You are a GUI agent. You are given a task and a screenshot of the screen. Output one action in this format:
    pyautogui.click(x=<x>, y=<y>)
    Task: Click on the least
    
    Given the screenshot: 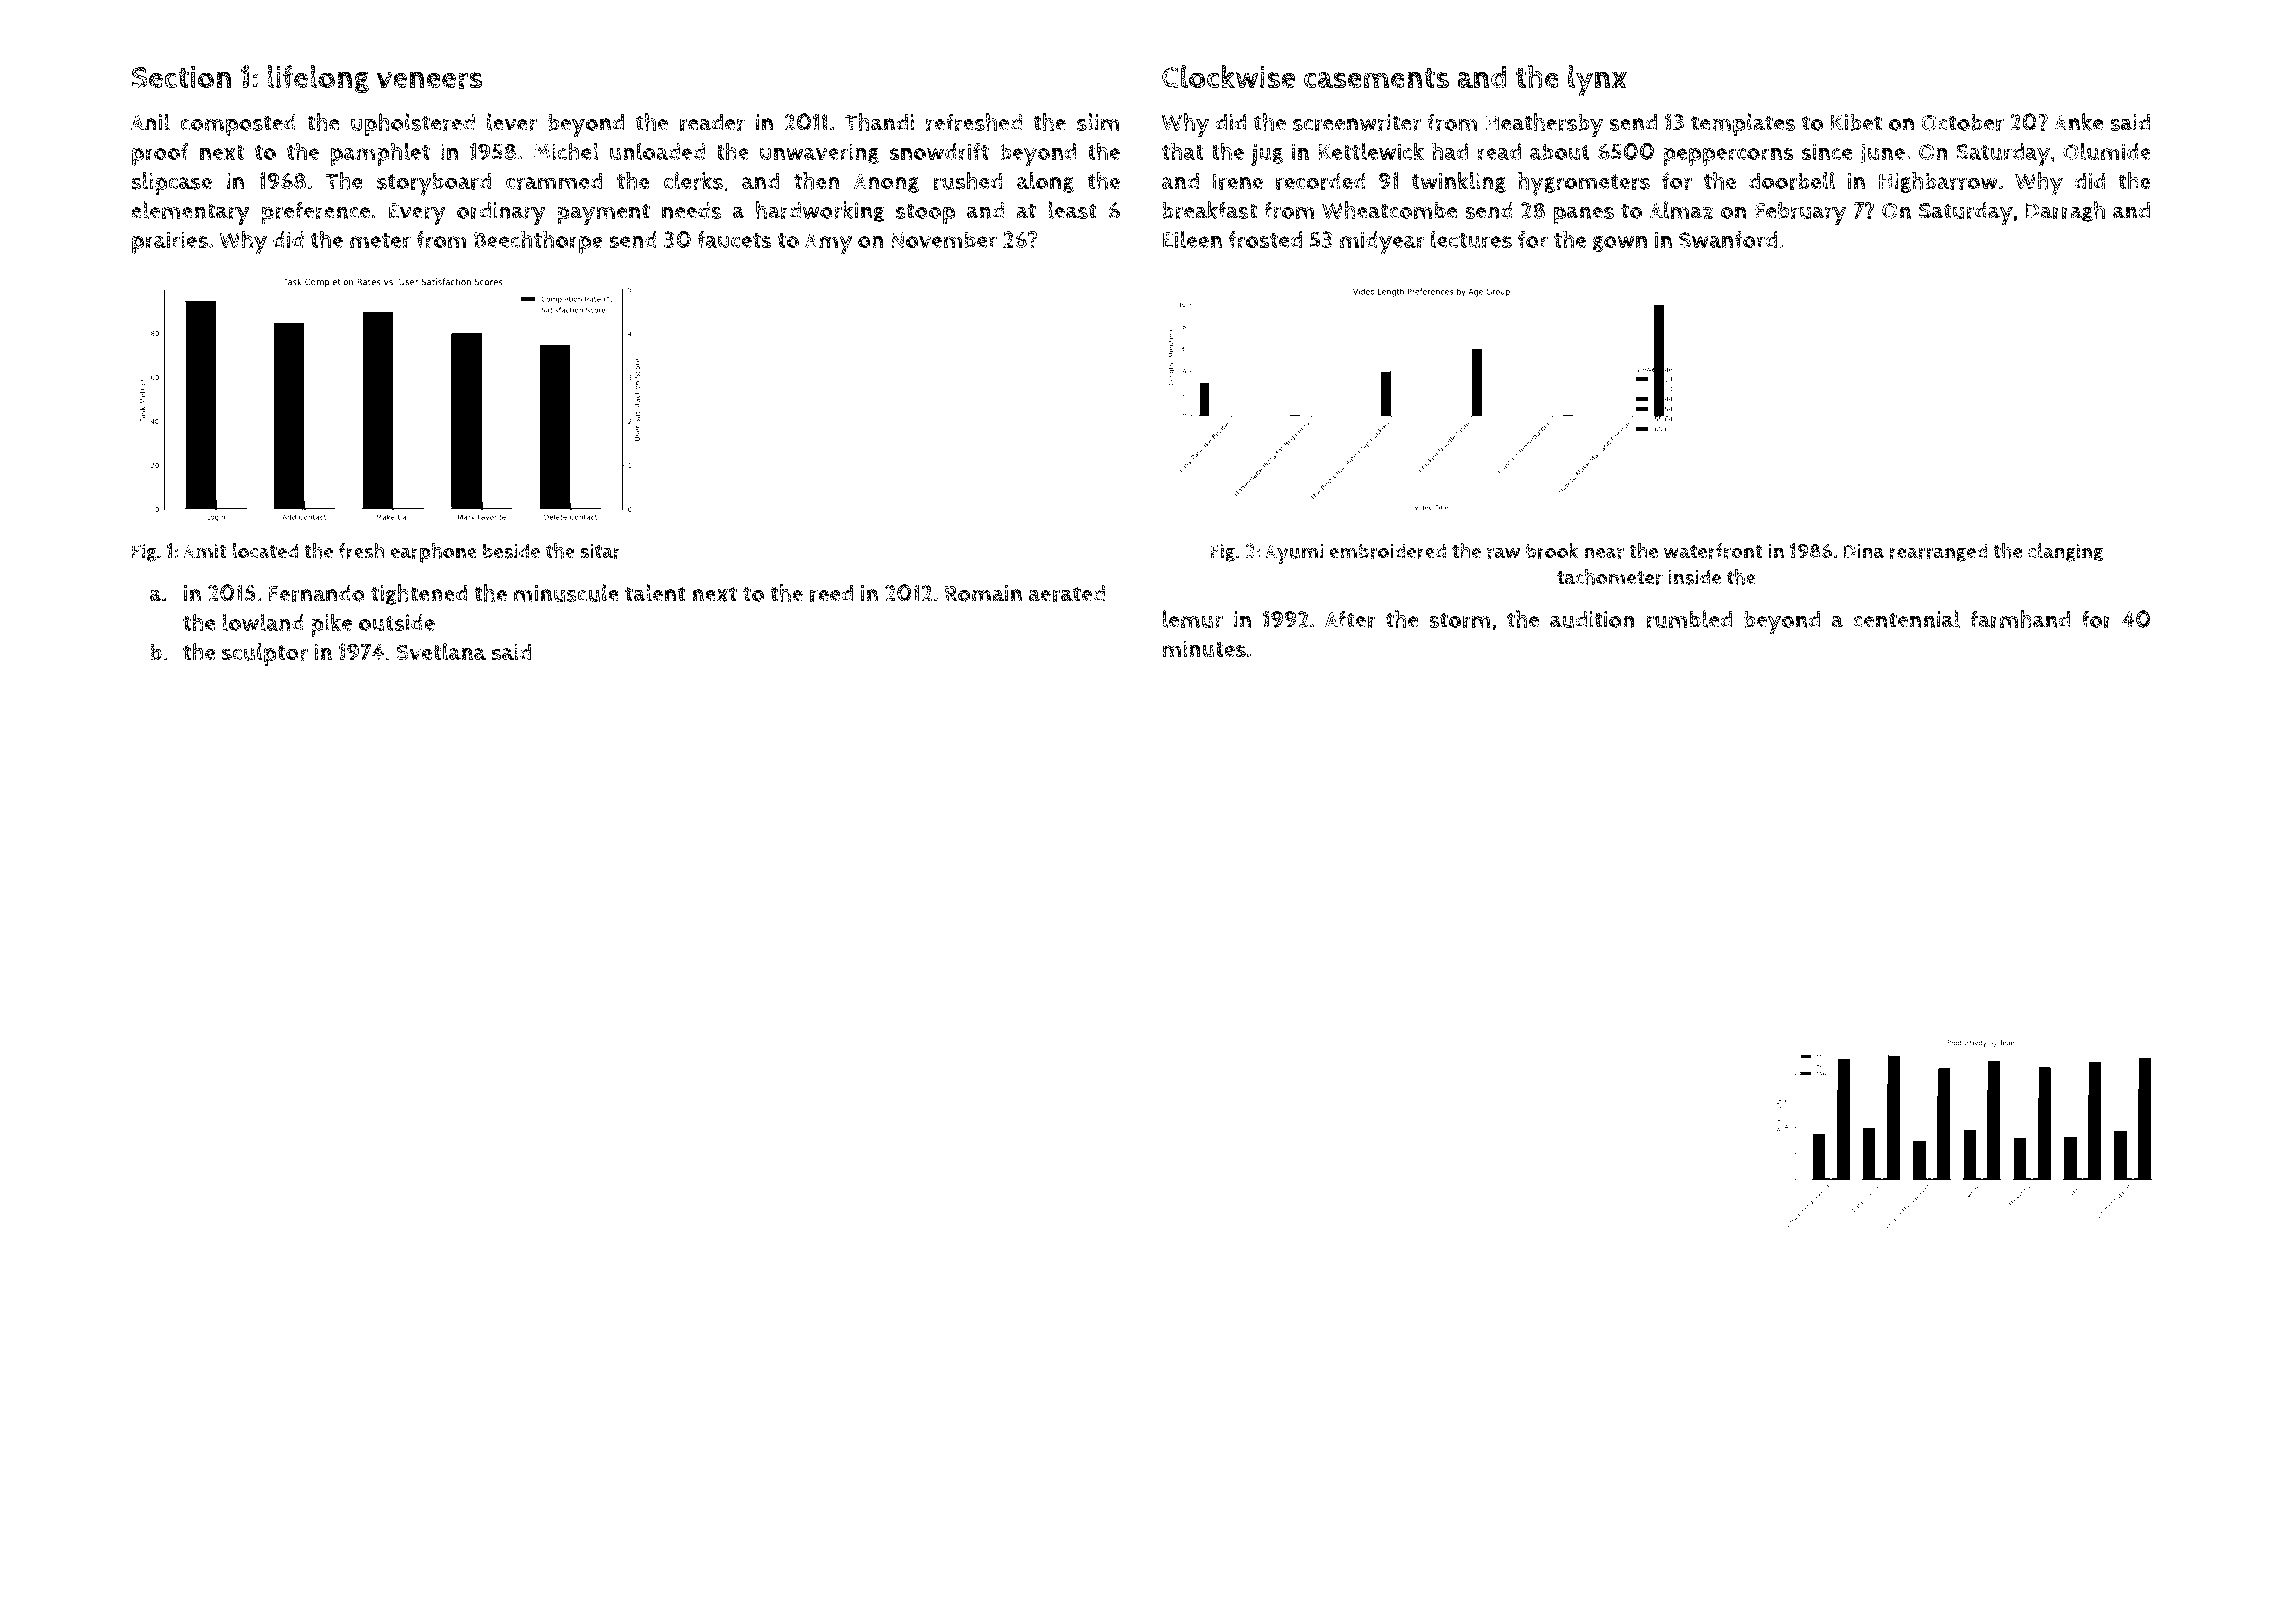 What is the action you would take?
    pyautogui.click(x=1072, y=210)
